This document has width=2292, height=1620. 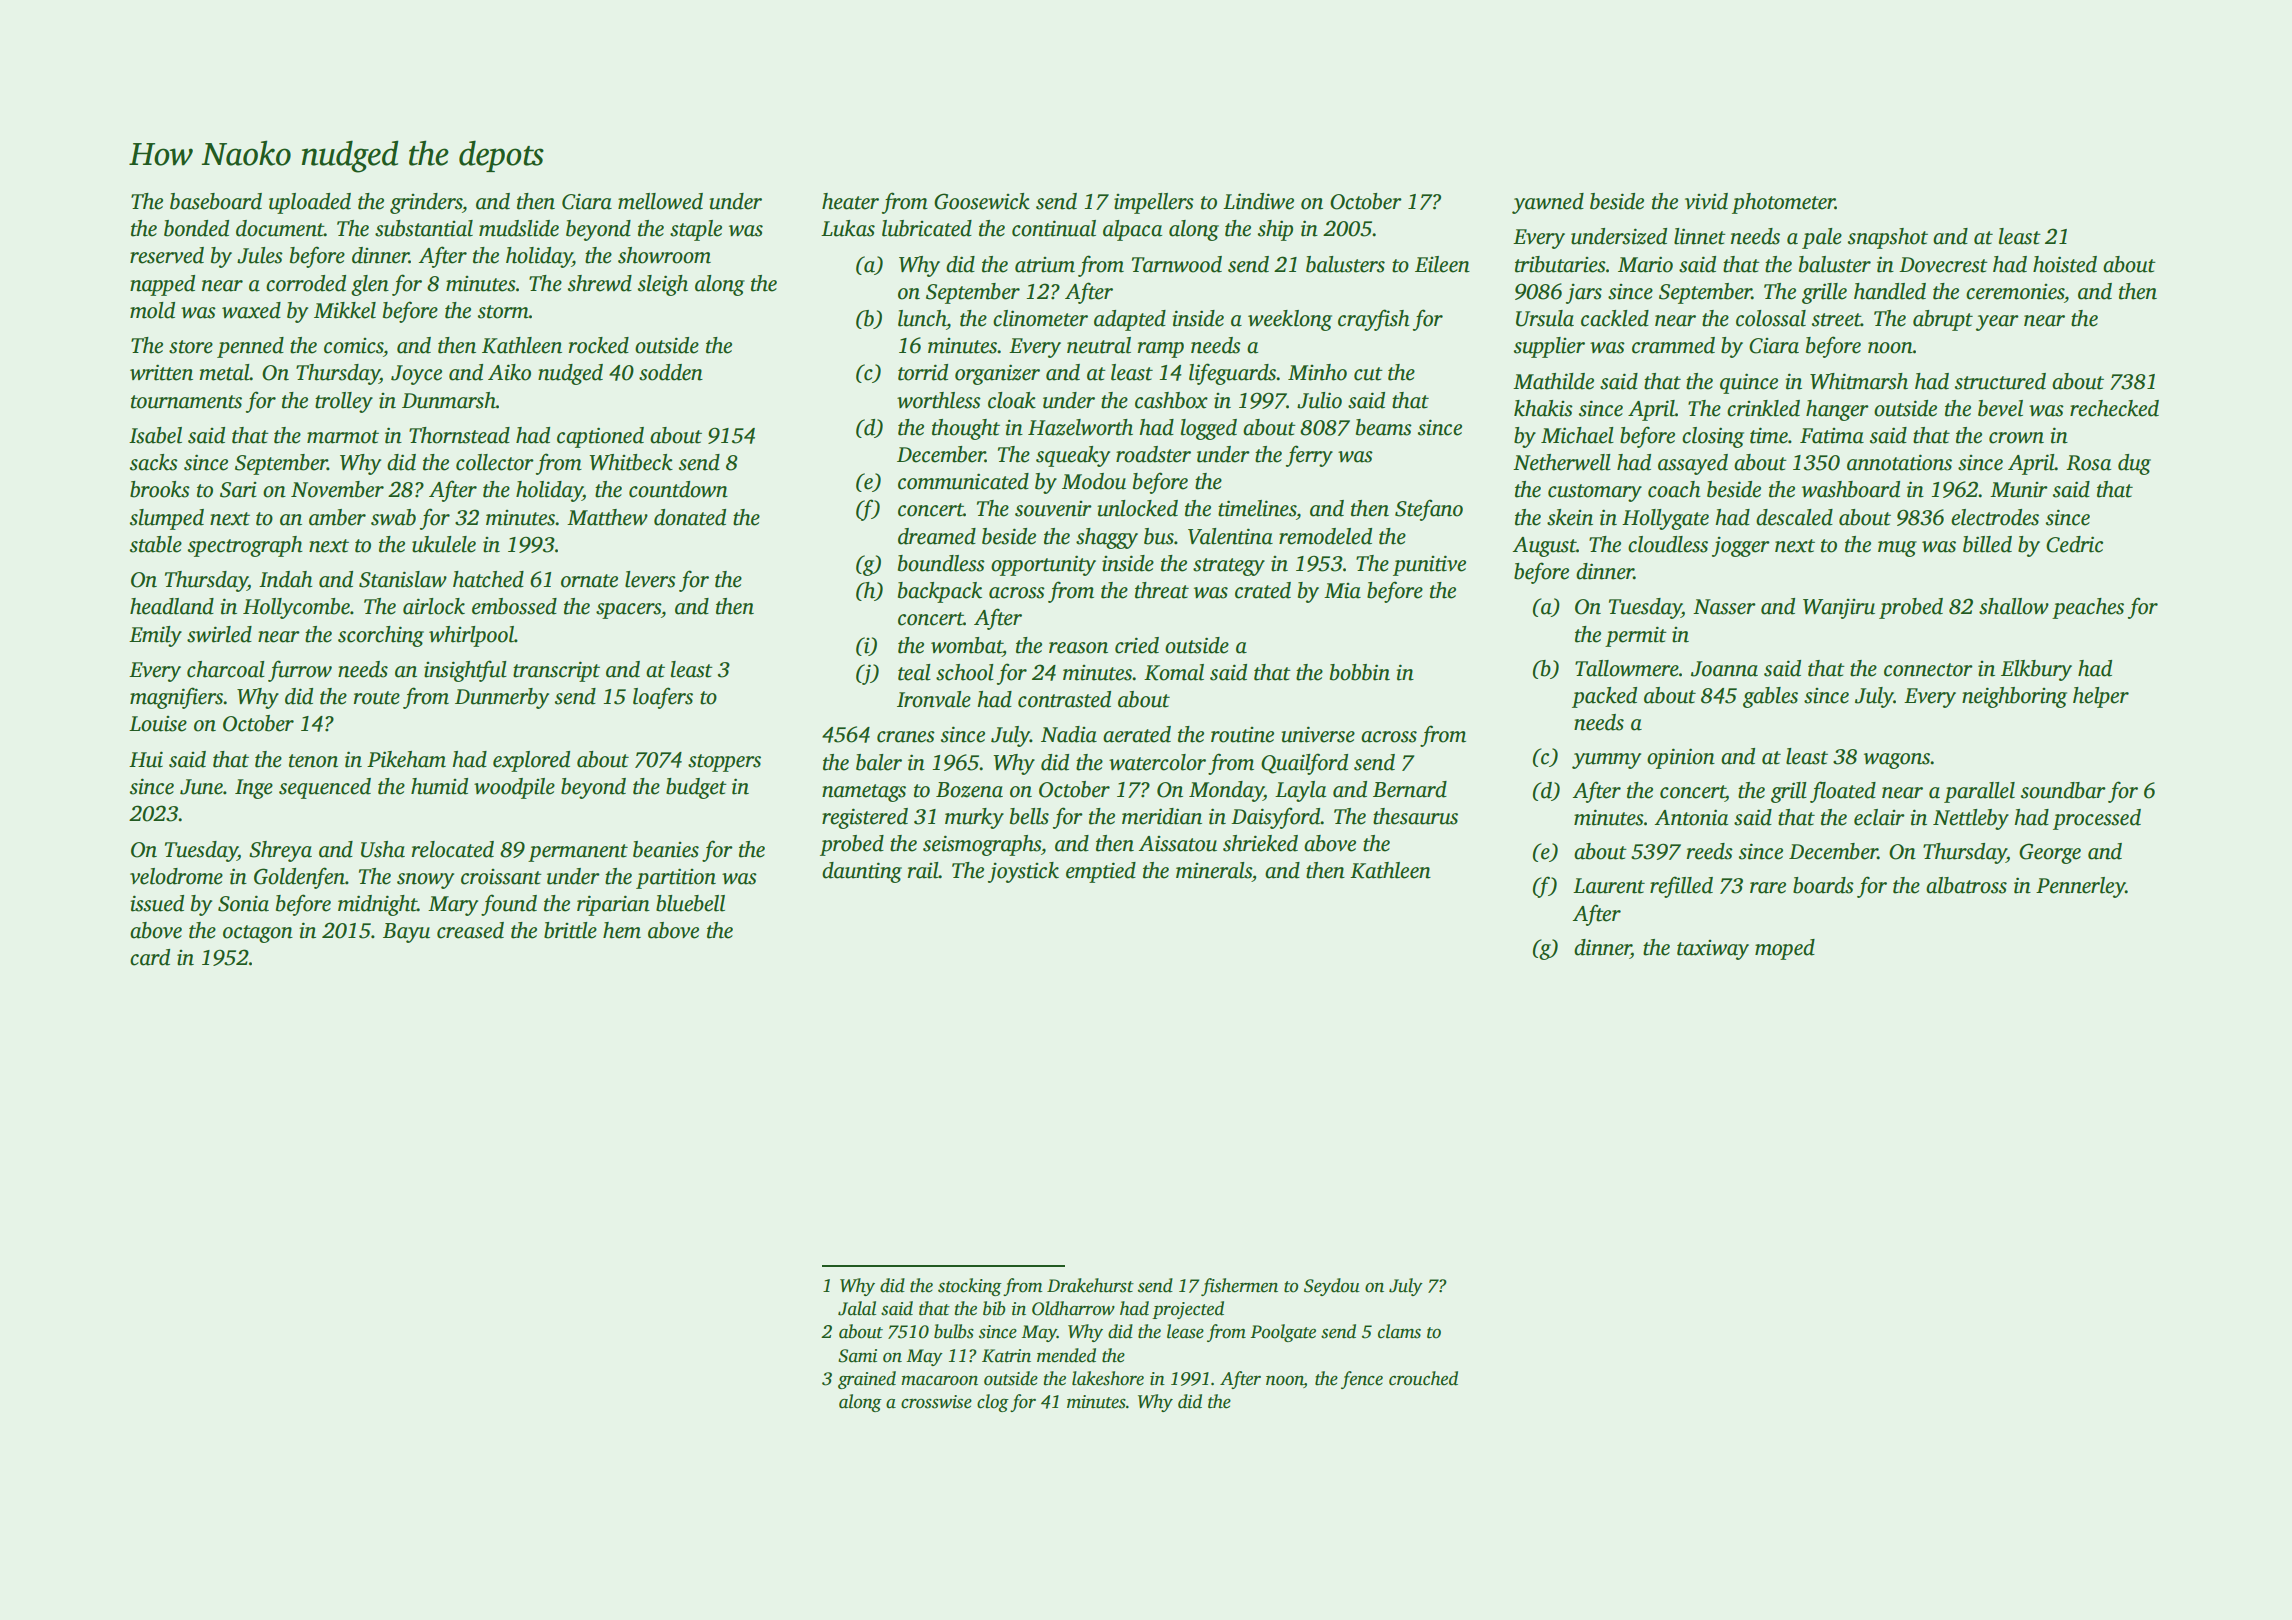 What do you see at coordinates (280, 851) in the document?
I see `Shreya` at bounding box center [280, 851].
